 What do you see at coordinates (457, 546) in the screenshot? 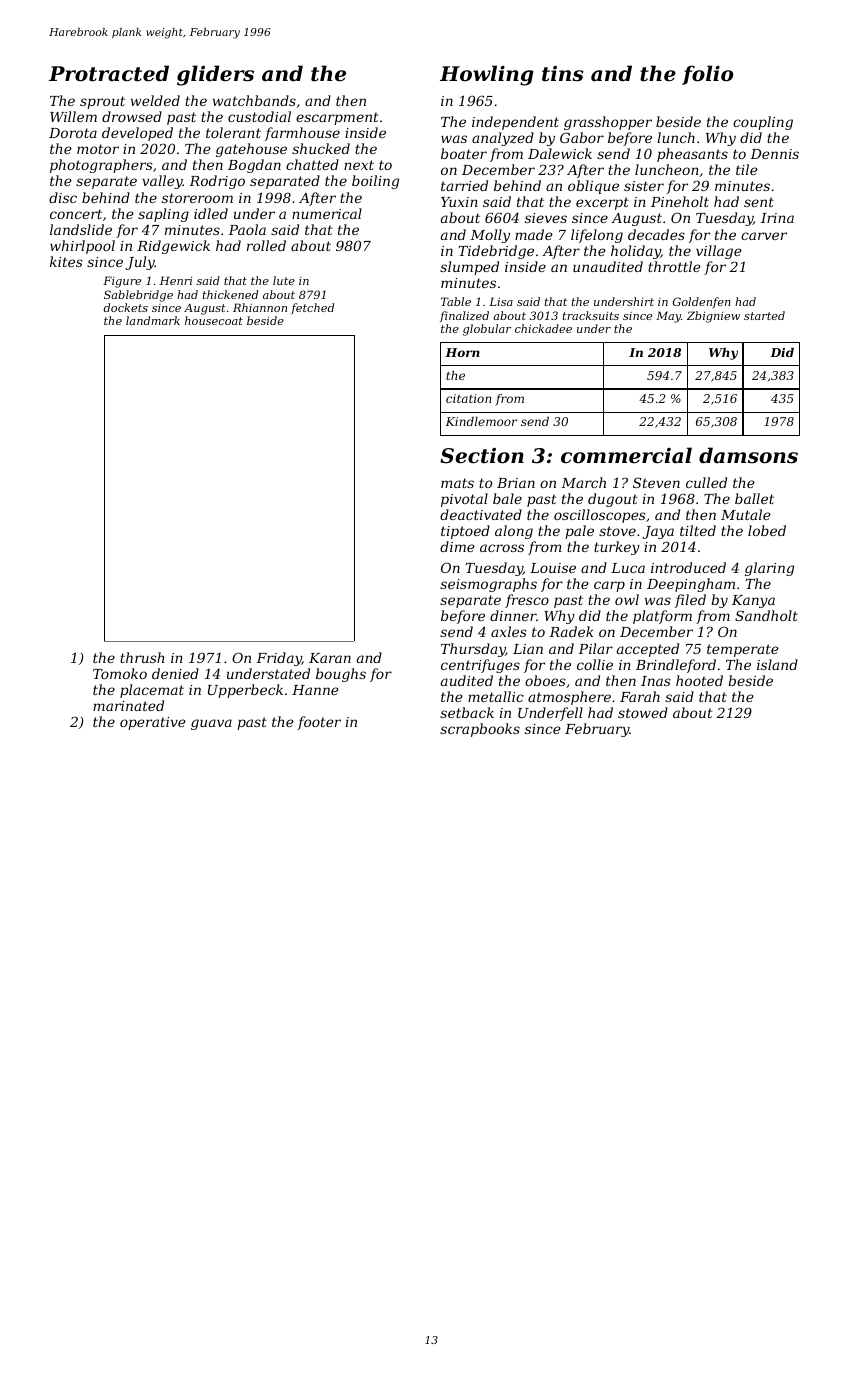
I see `dime` at bounding box center [457, 546].
